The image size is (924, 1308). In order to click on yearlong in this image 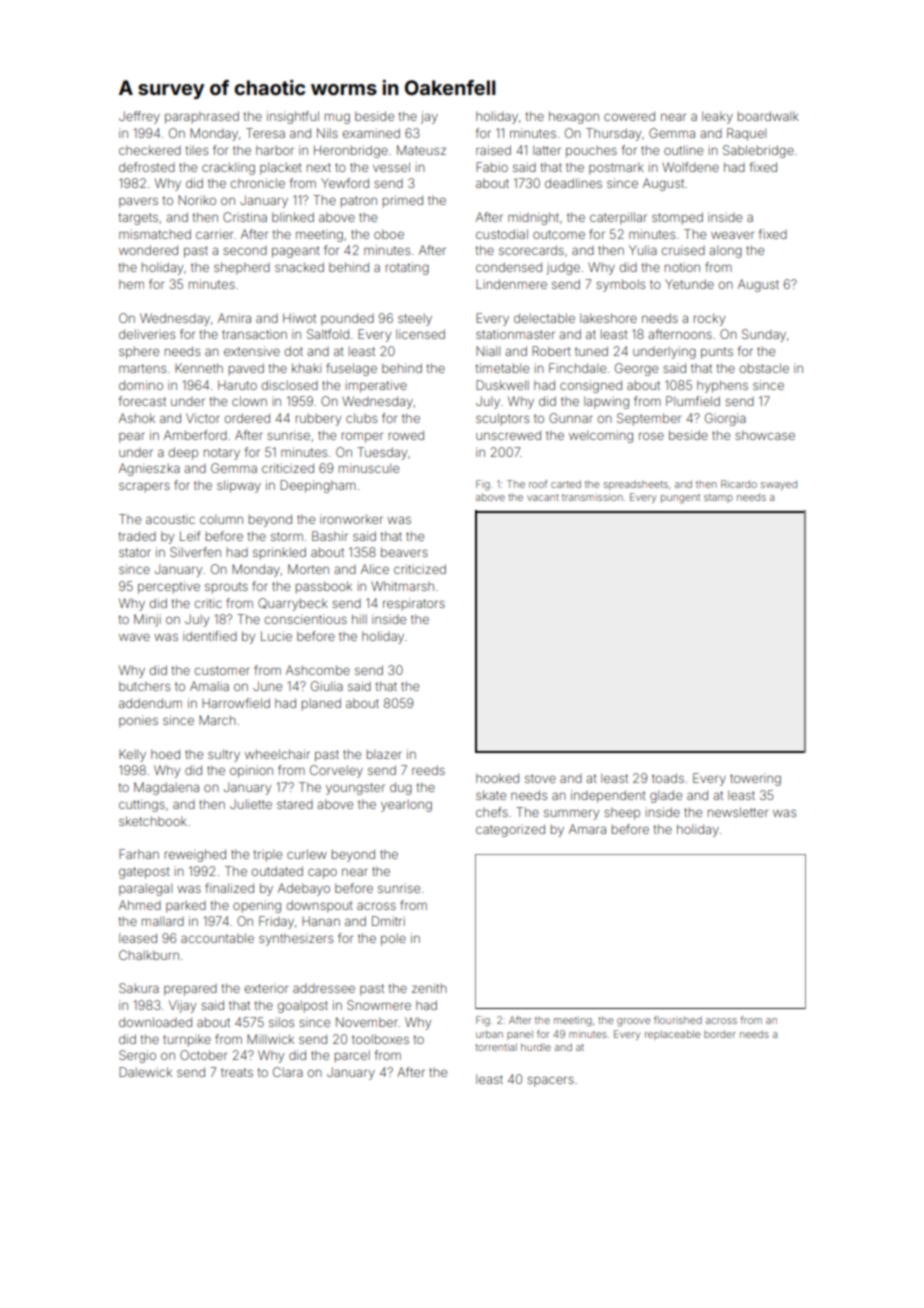, I will do `click(406, 805)`.
